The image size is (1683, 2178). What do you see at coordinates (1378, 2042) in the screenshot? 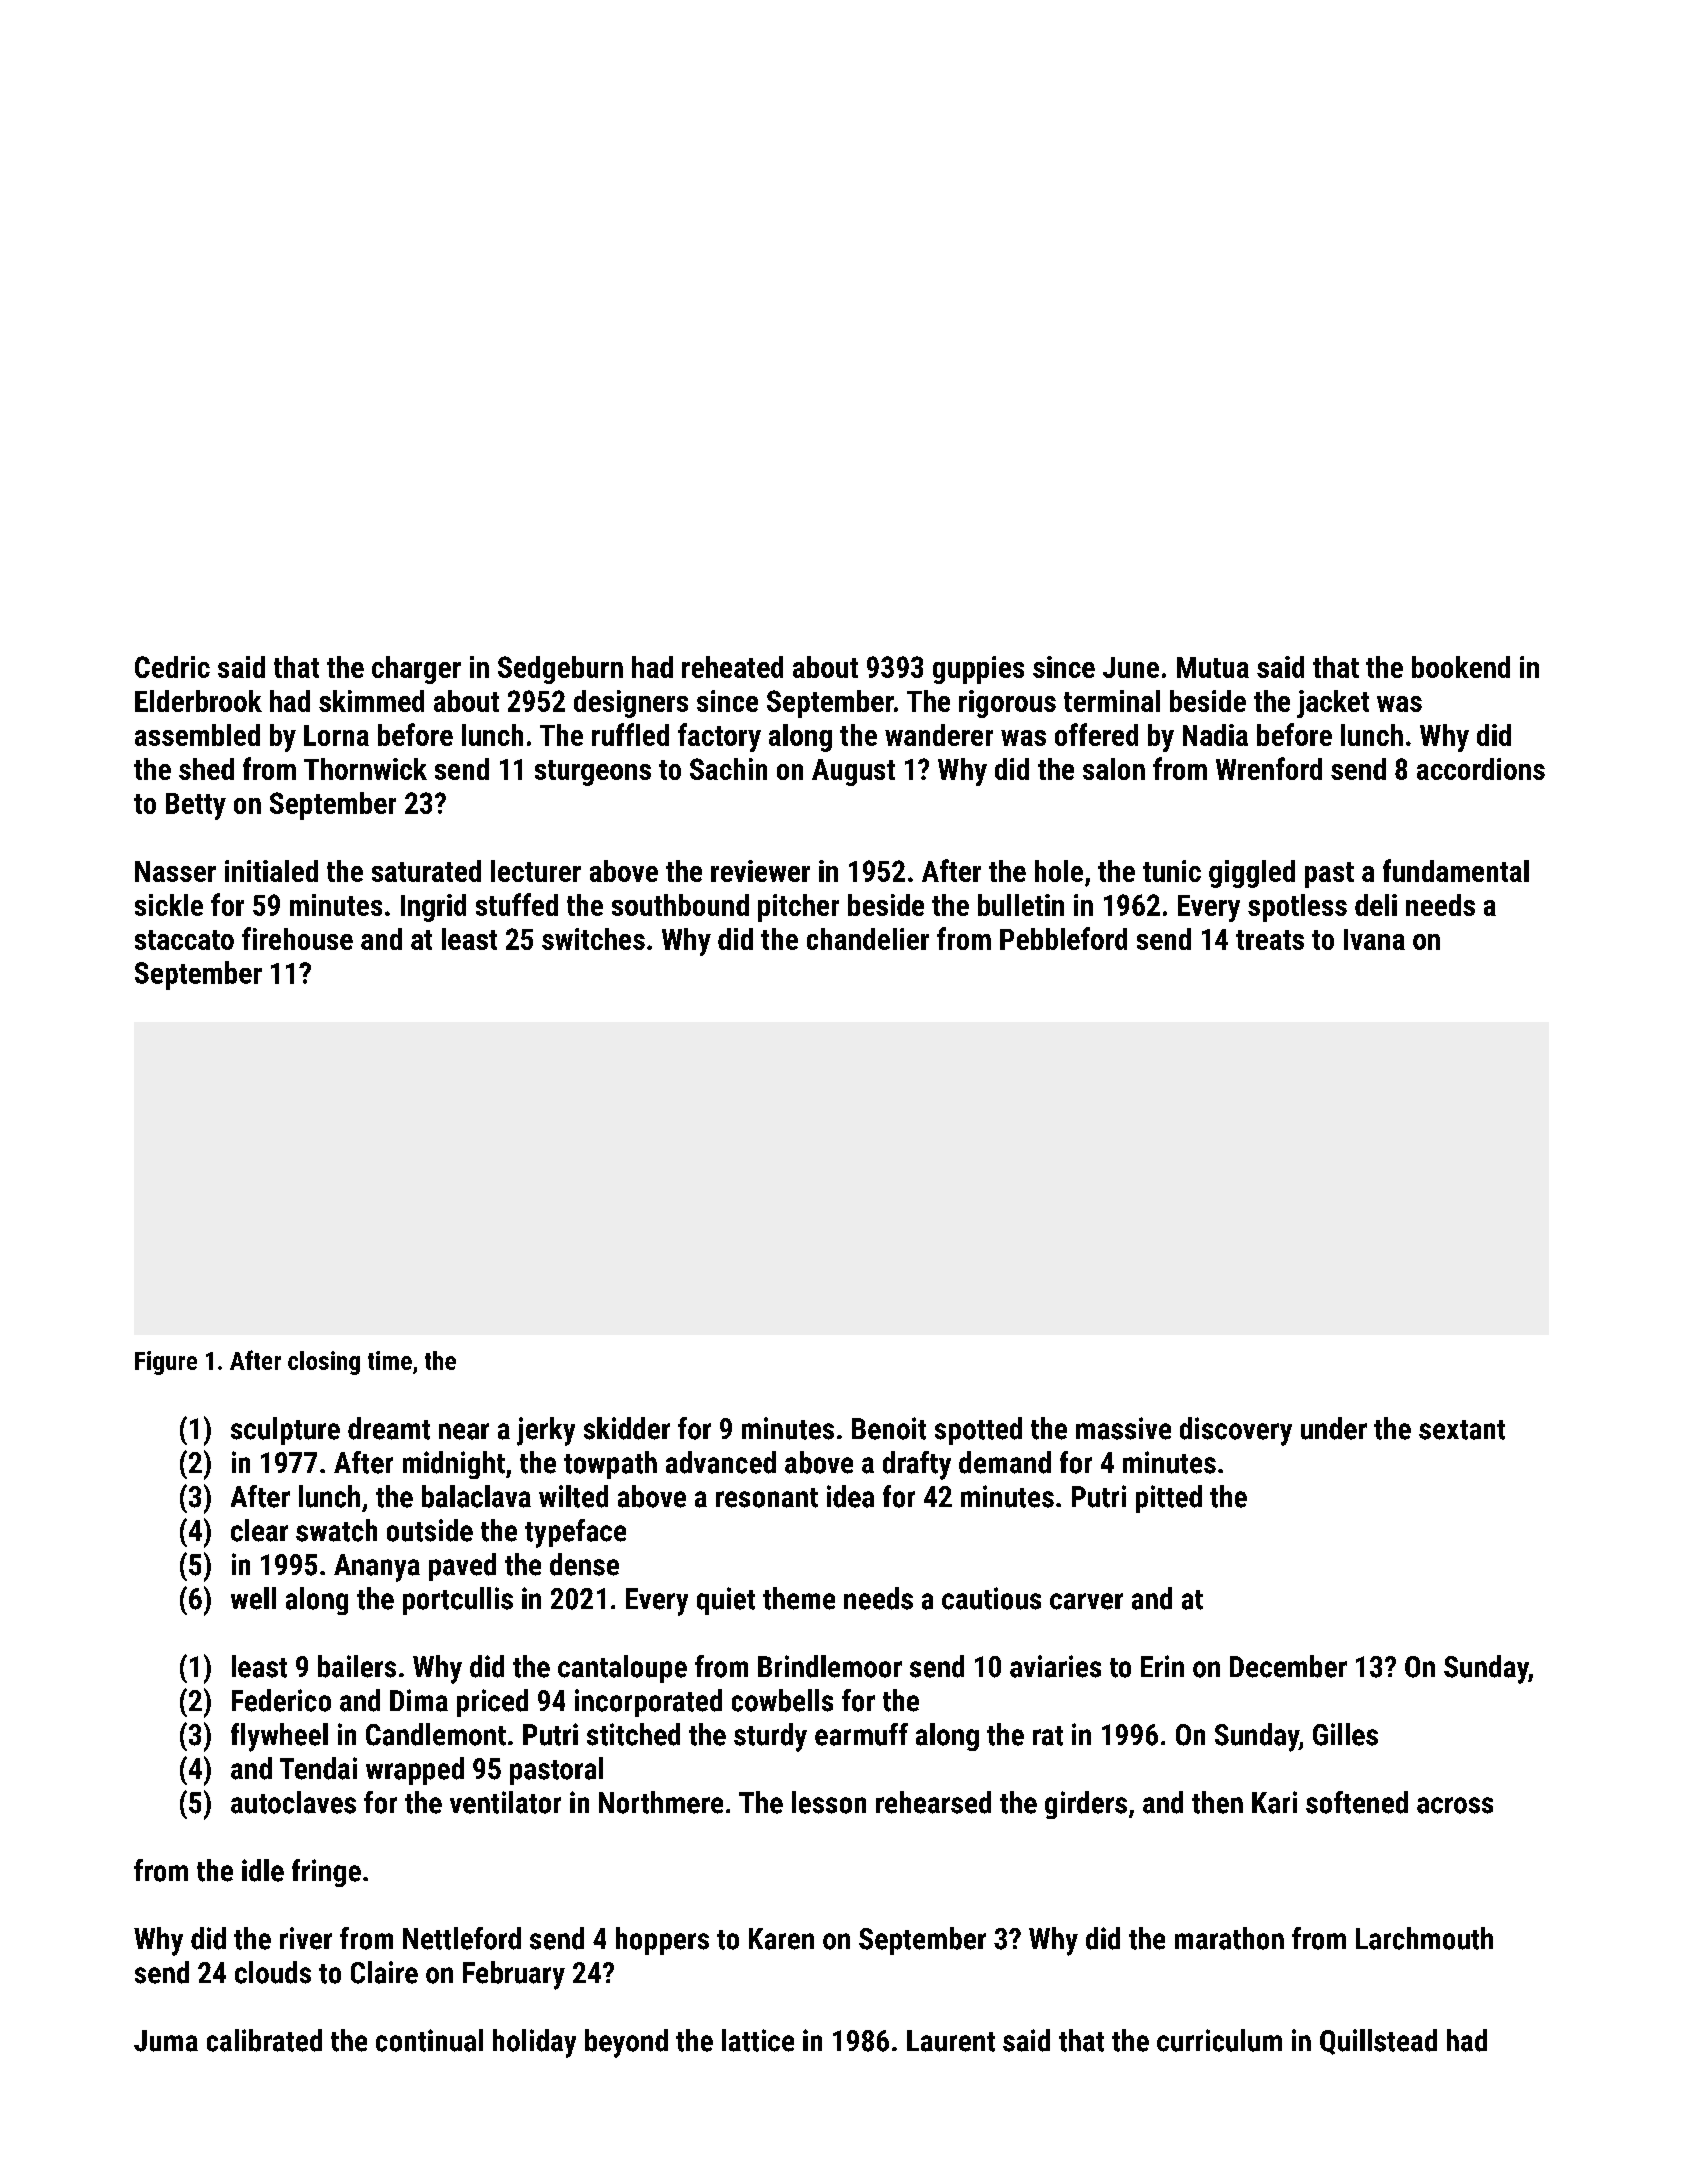
I see `Quillstead` at bounding box center [1378, 2042].
